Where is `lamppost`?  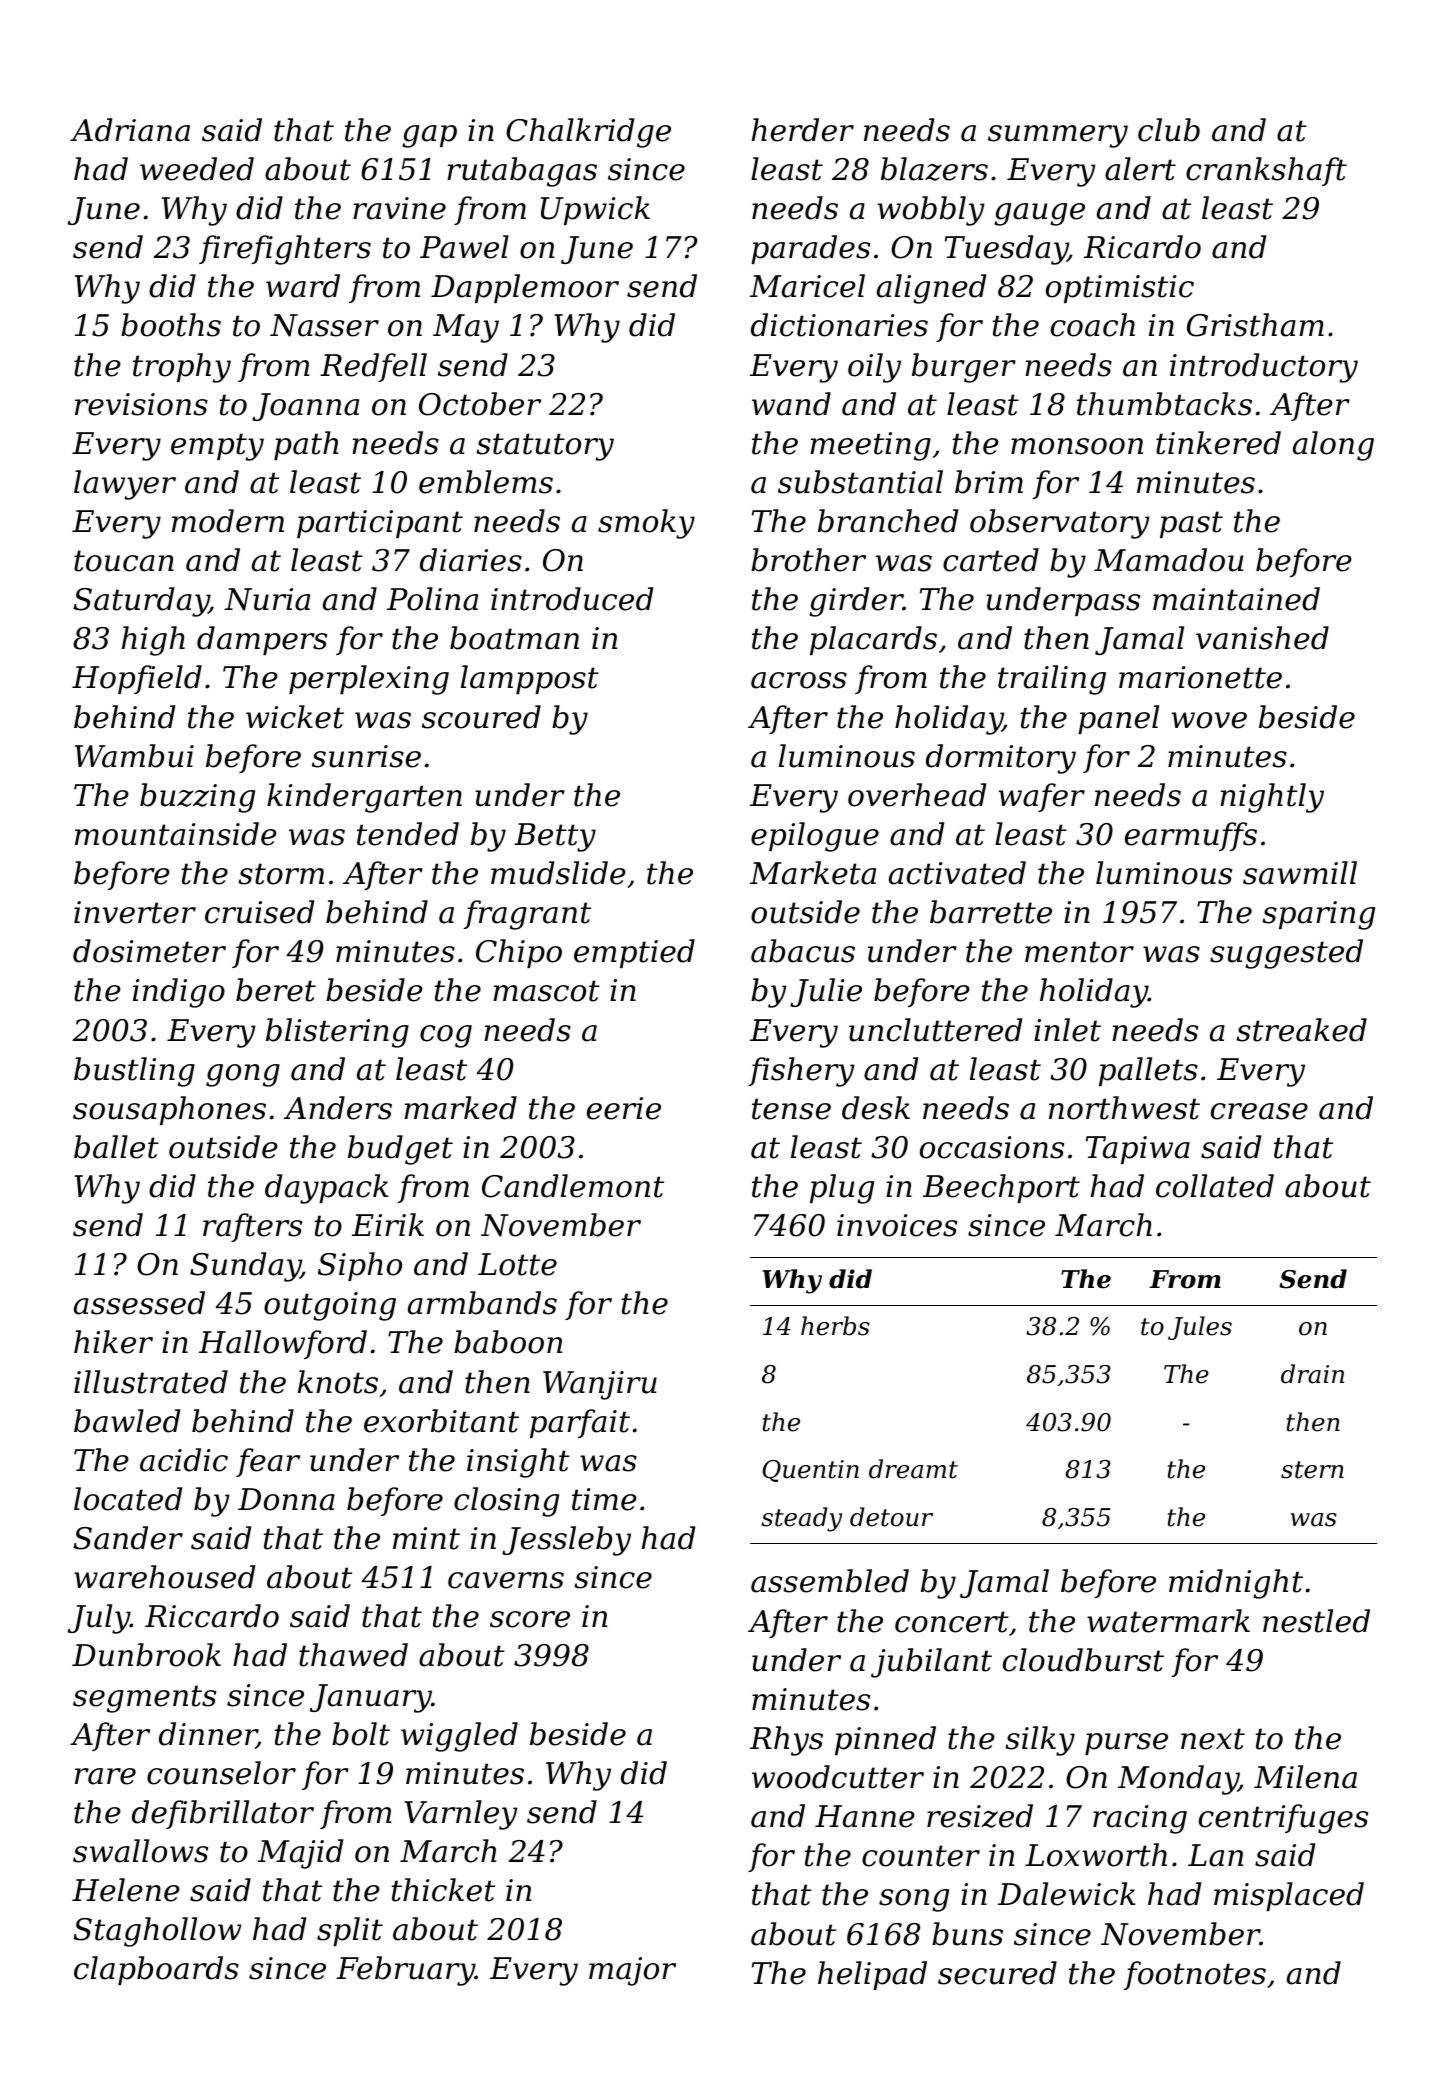 lamppost is located at coordinates (530, 679).
